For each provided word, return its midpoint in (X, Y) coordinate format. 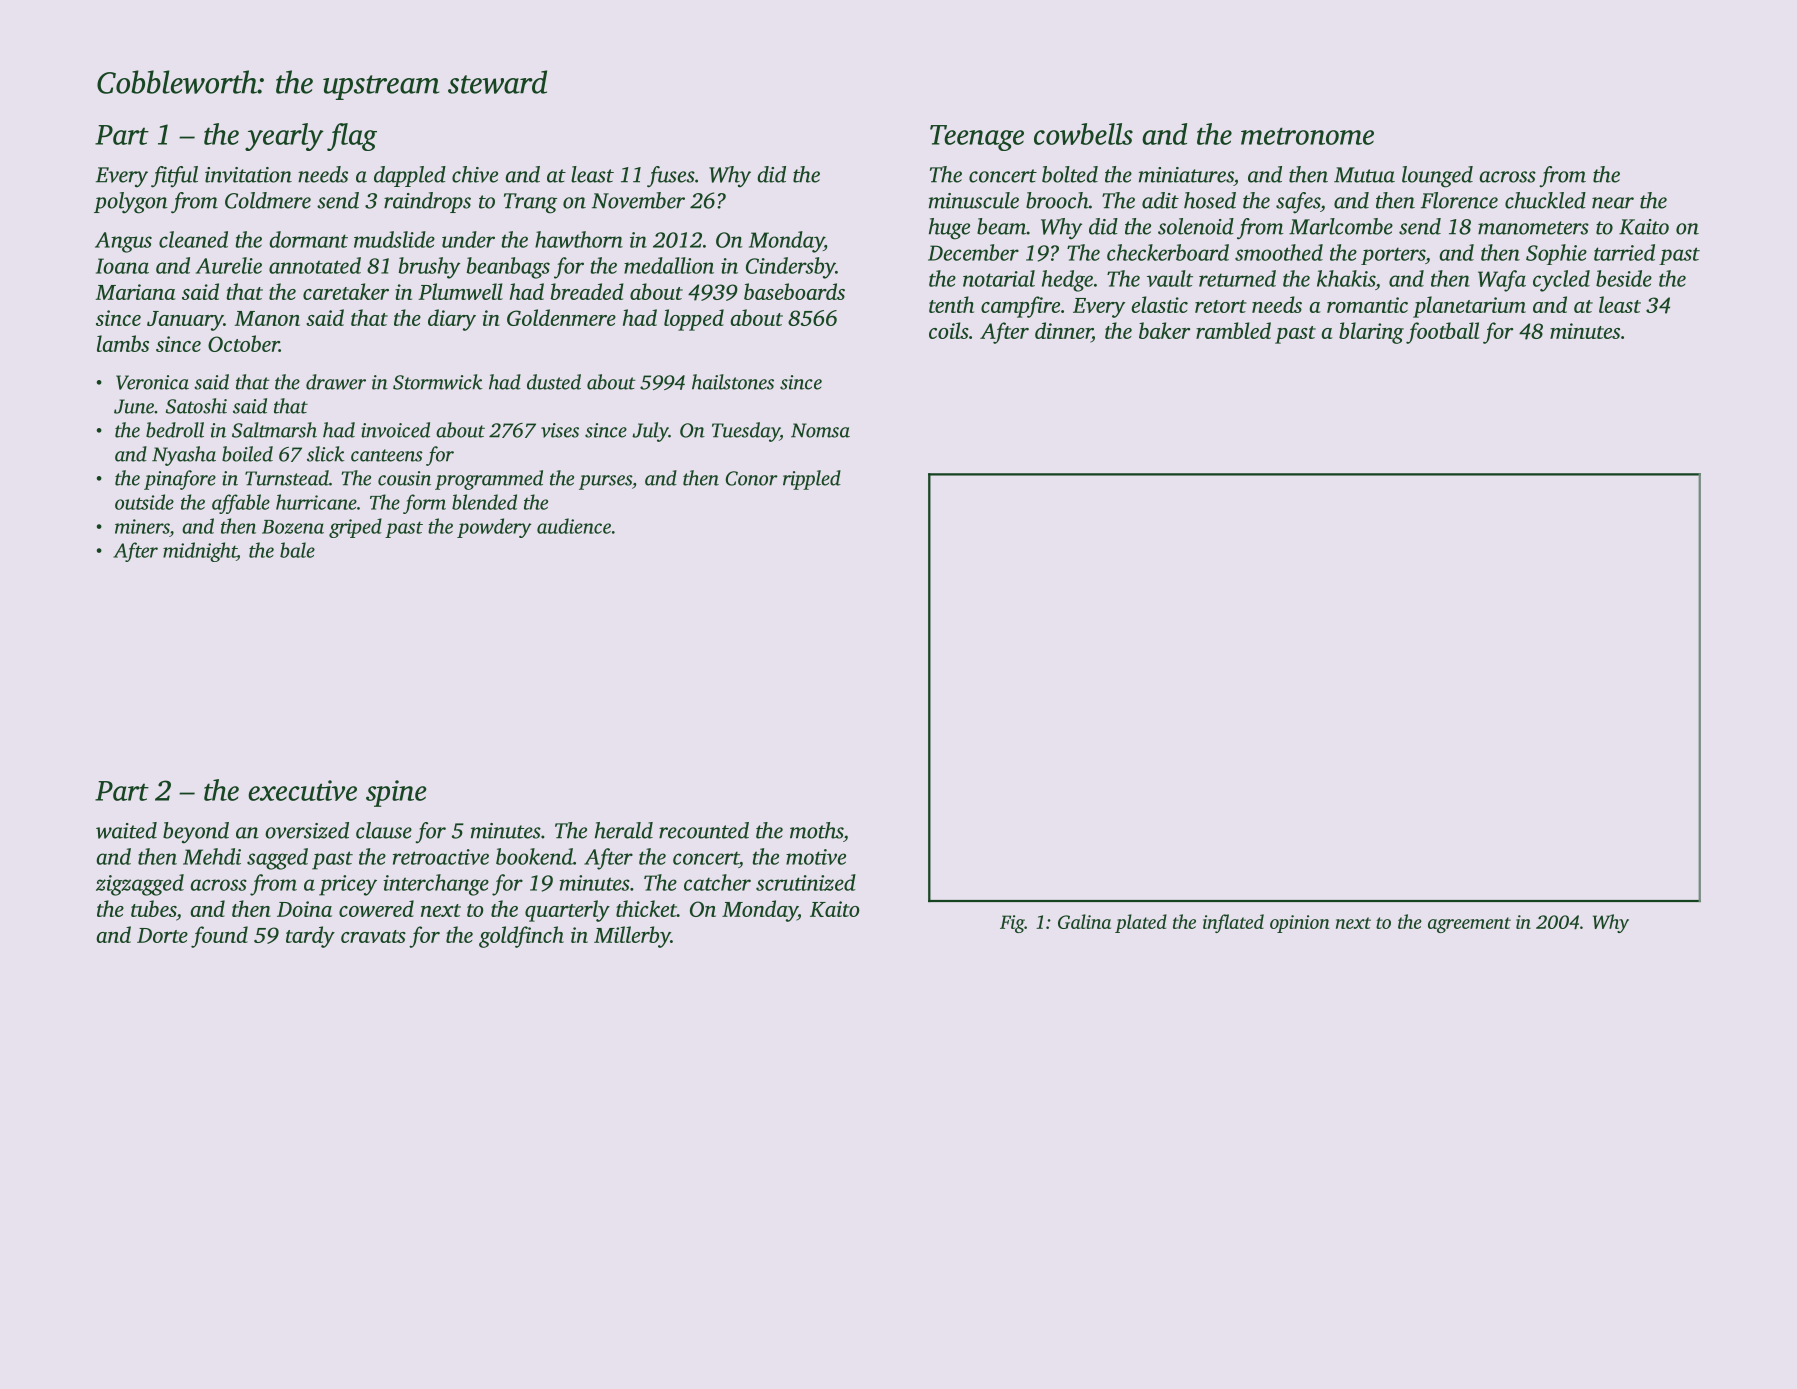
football (1442, 333)
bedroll (175, 430)
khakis (1346, 278)
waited (126, 830)
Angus (123, 242)
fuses (671, 177)
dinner (1063, 332)
